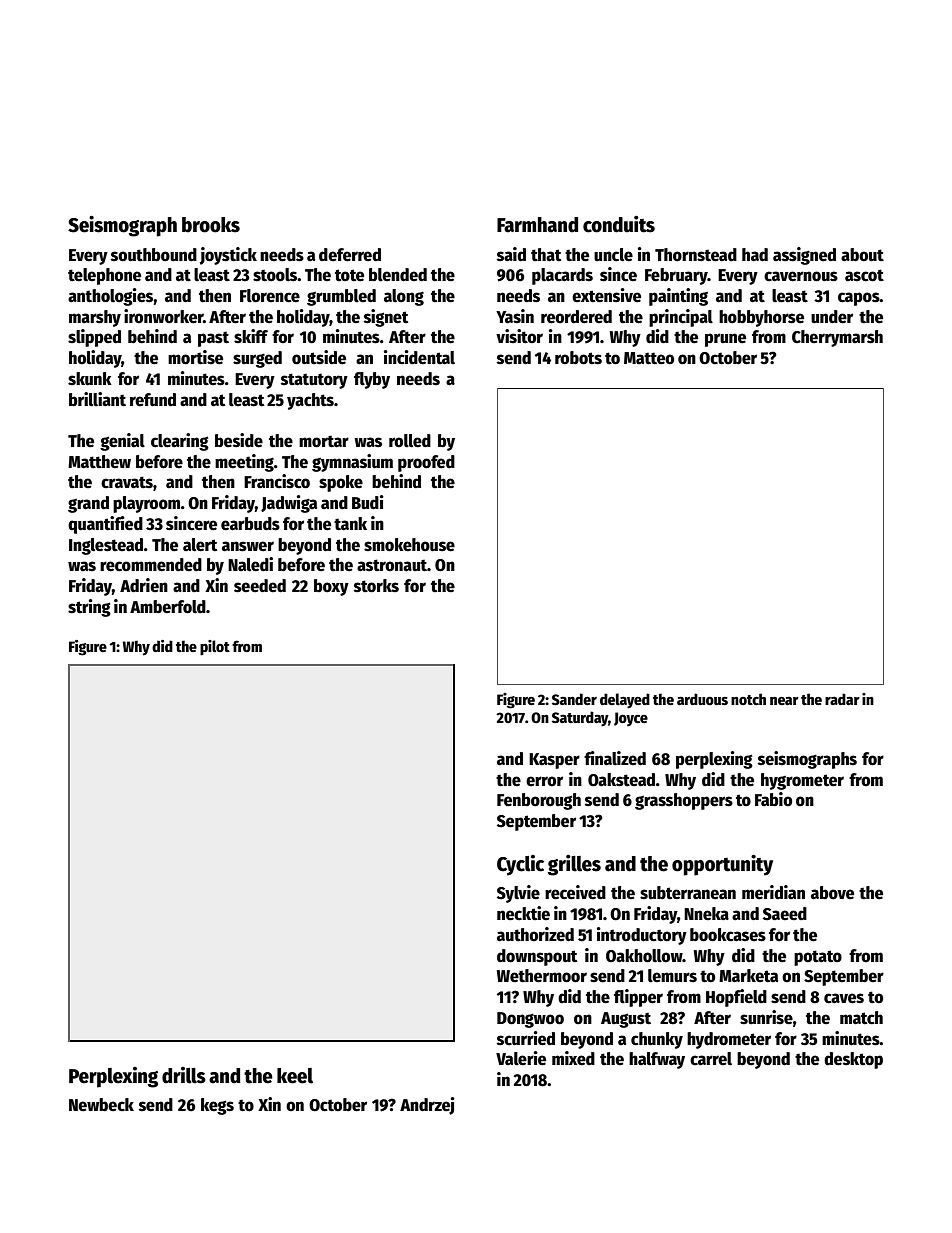 The width and height of the document is (952, 1233). I want to click on brooks, so click(211, 225).
